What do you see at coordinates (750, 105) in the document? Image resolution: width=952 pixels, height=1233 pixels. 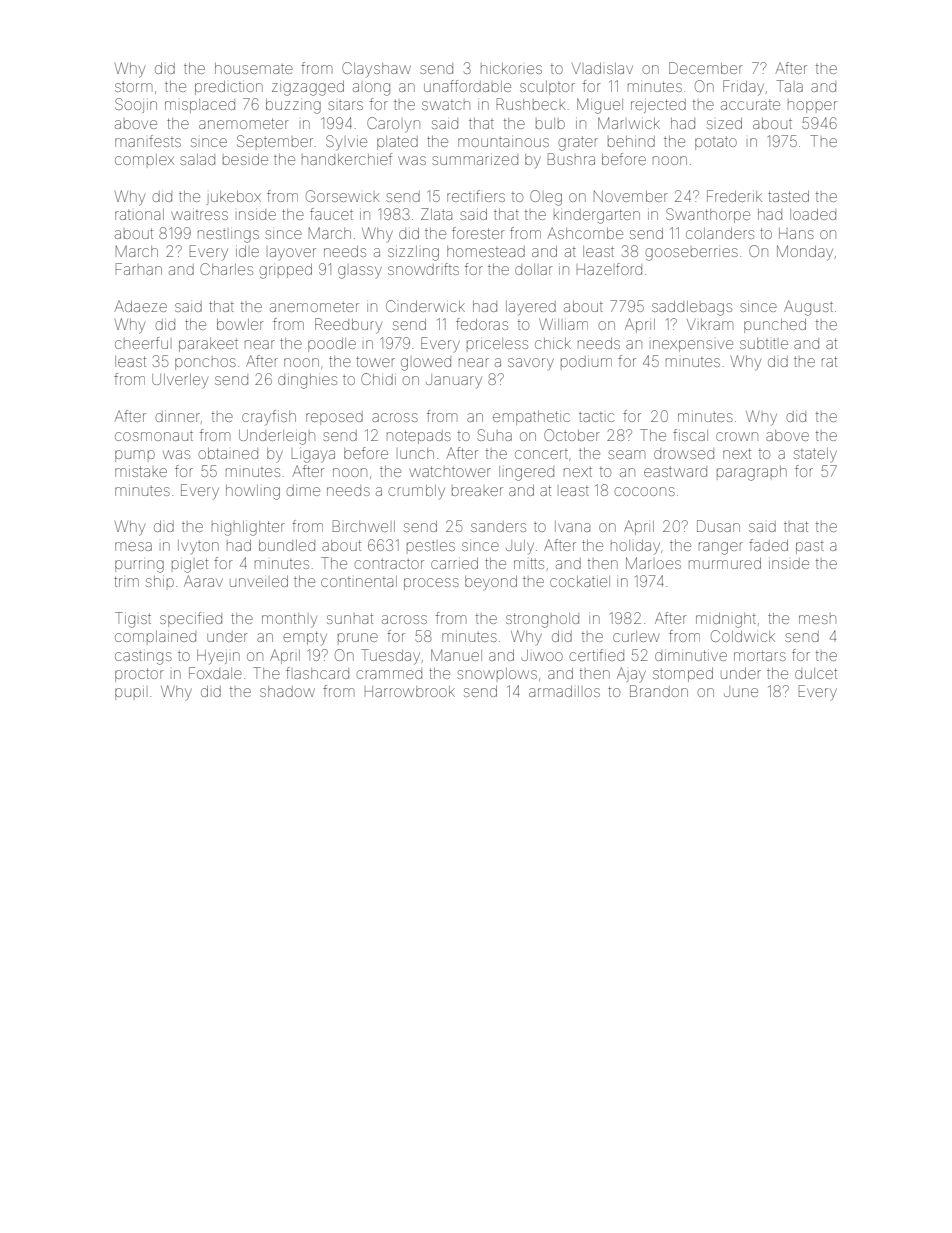 I see `accurate` at bounding box center [750, 105].
